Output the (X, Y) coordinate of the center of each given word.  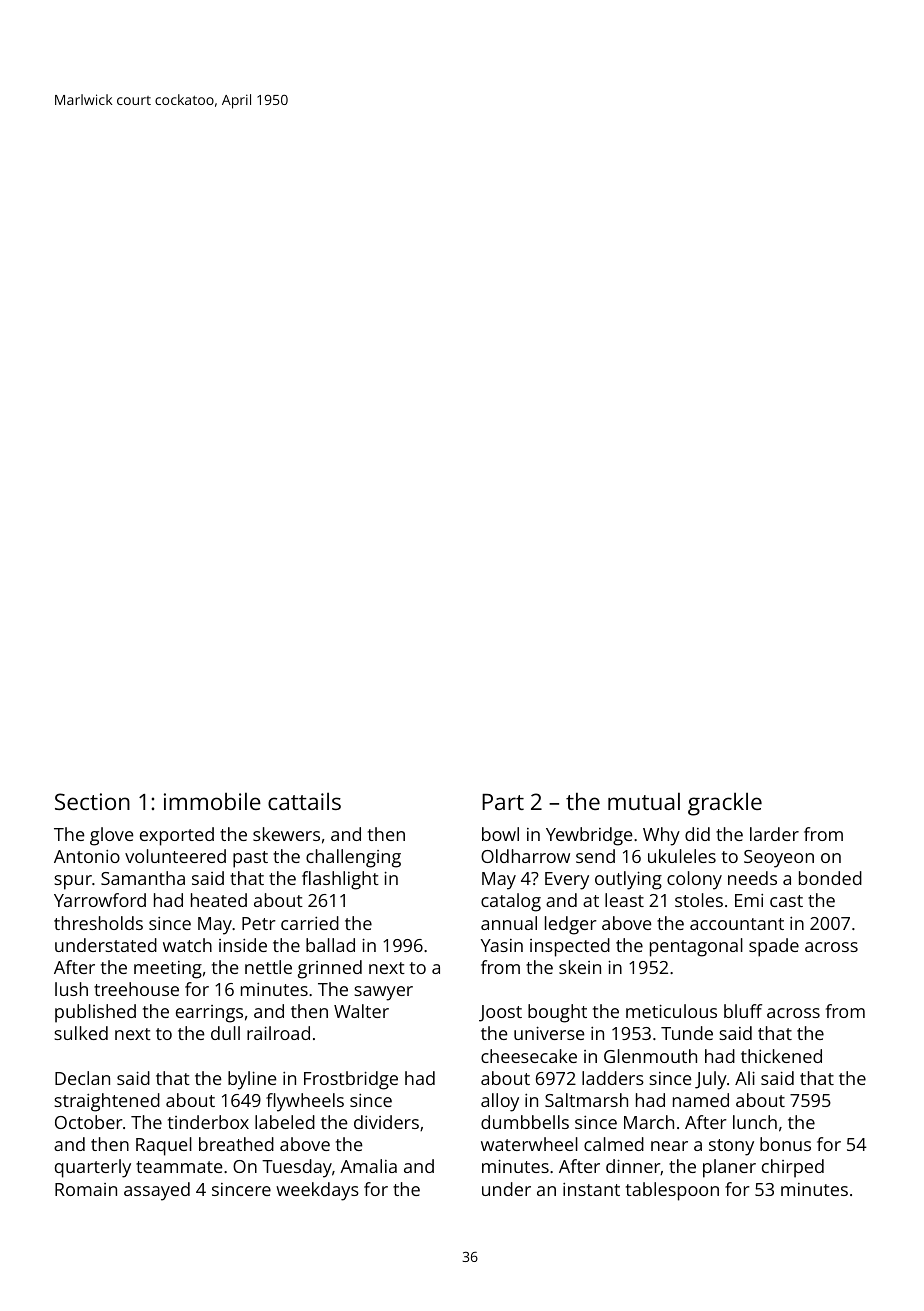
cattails (304, 801)
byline (252, 1080)
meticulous (671, 1011)
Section (92, 801)
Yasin (502, 945)
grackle (725, 804)
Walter (361, 1011)
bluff (743, 1011)
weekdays (317, 1191)
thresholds (98, 923)
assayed (157, 1191)
